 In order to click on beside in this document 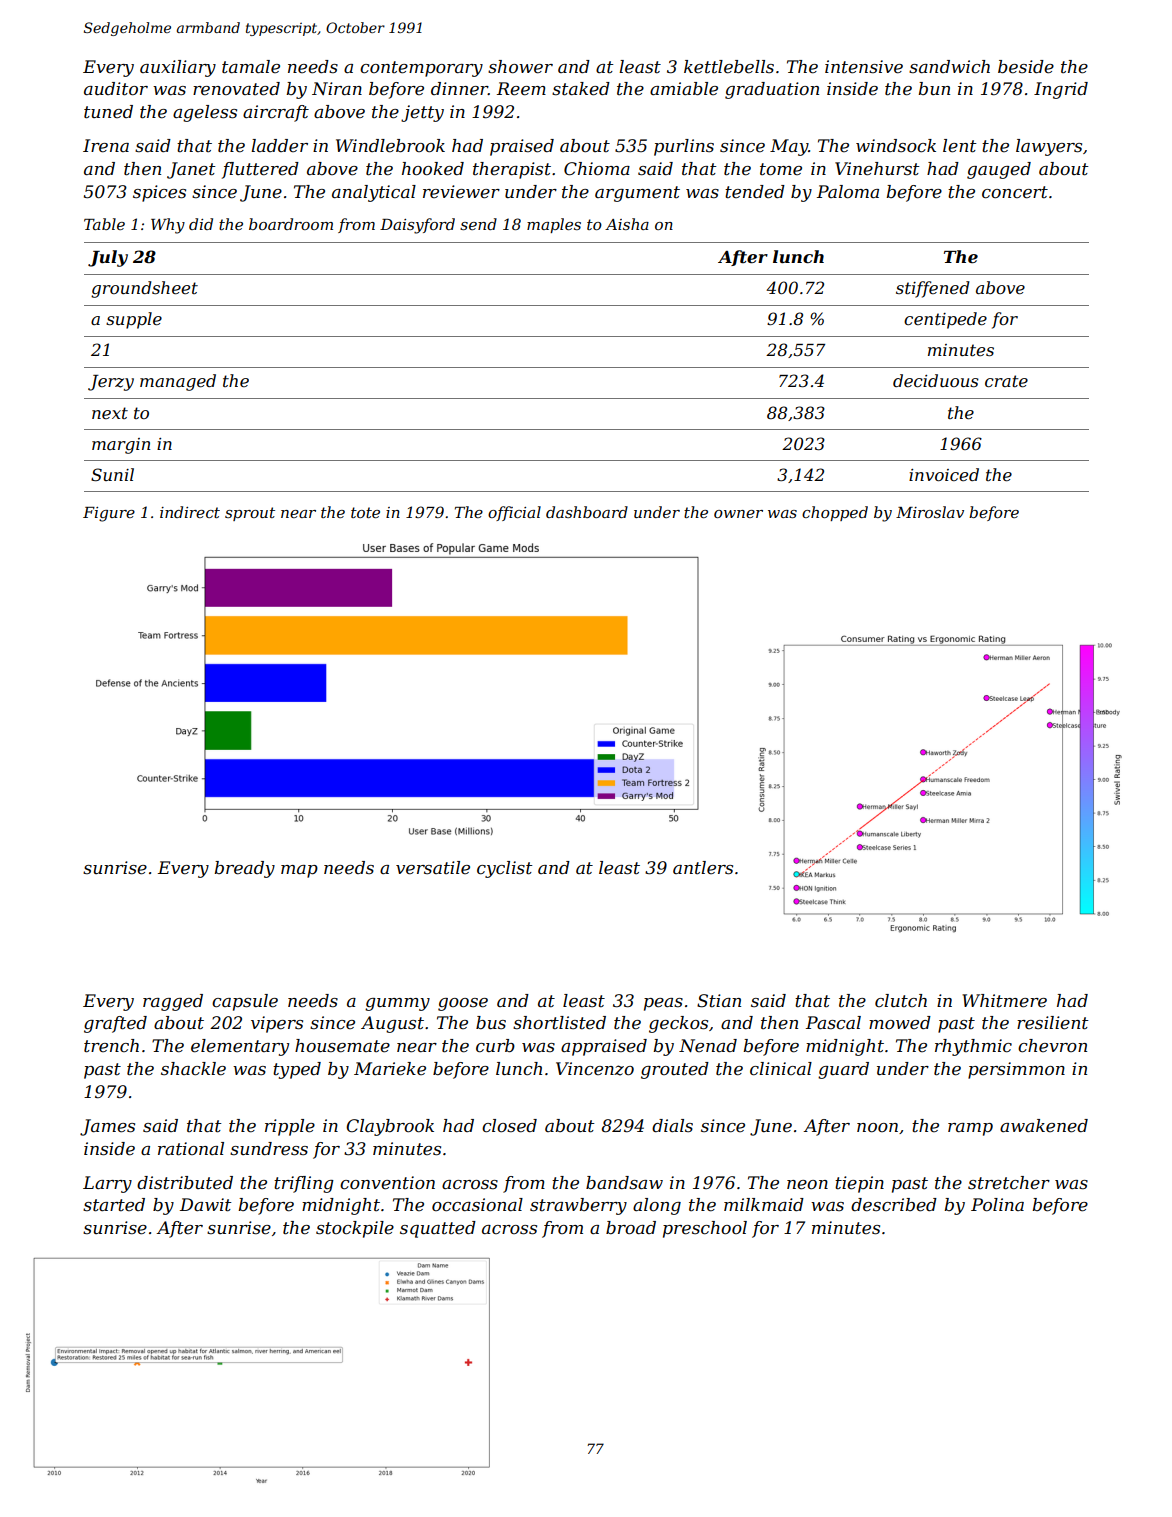, I will do `click(1026, 67)`.
